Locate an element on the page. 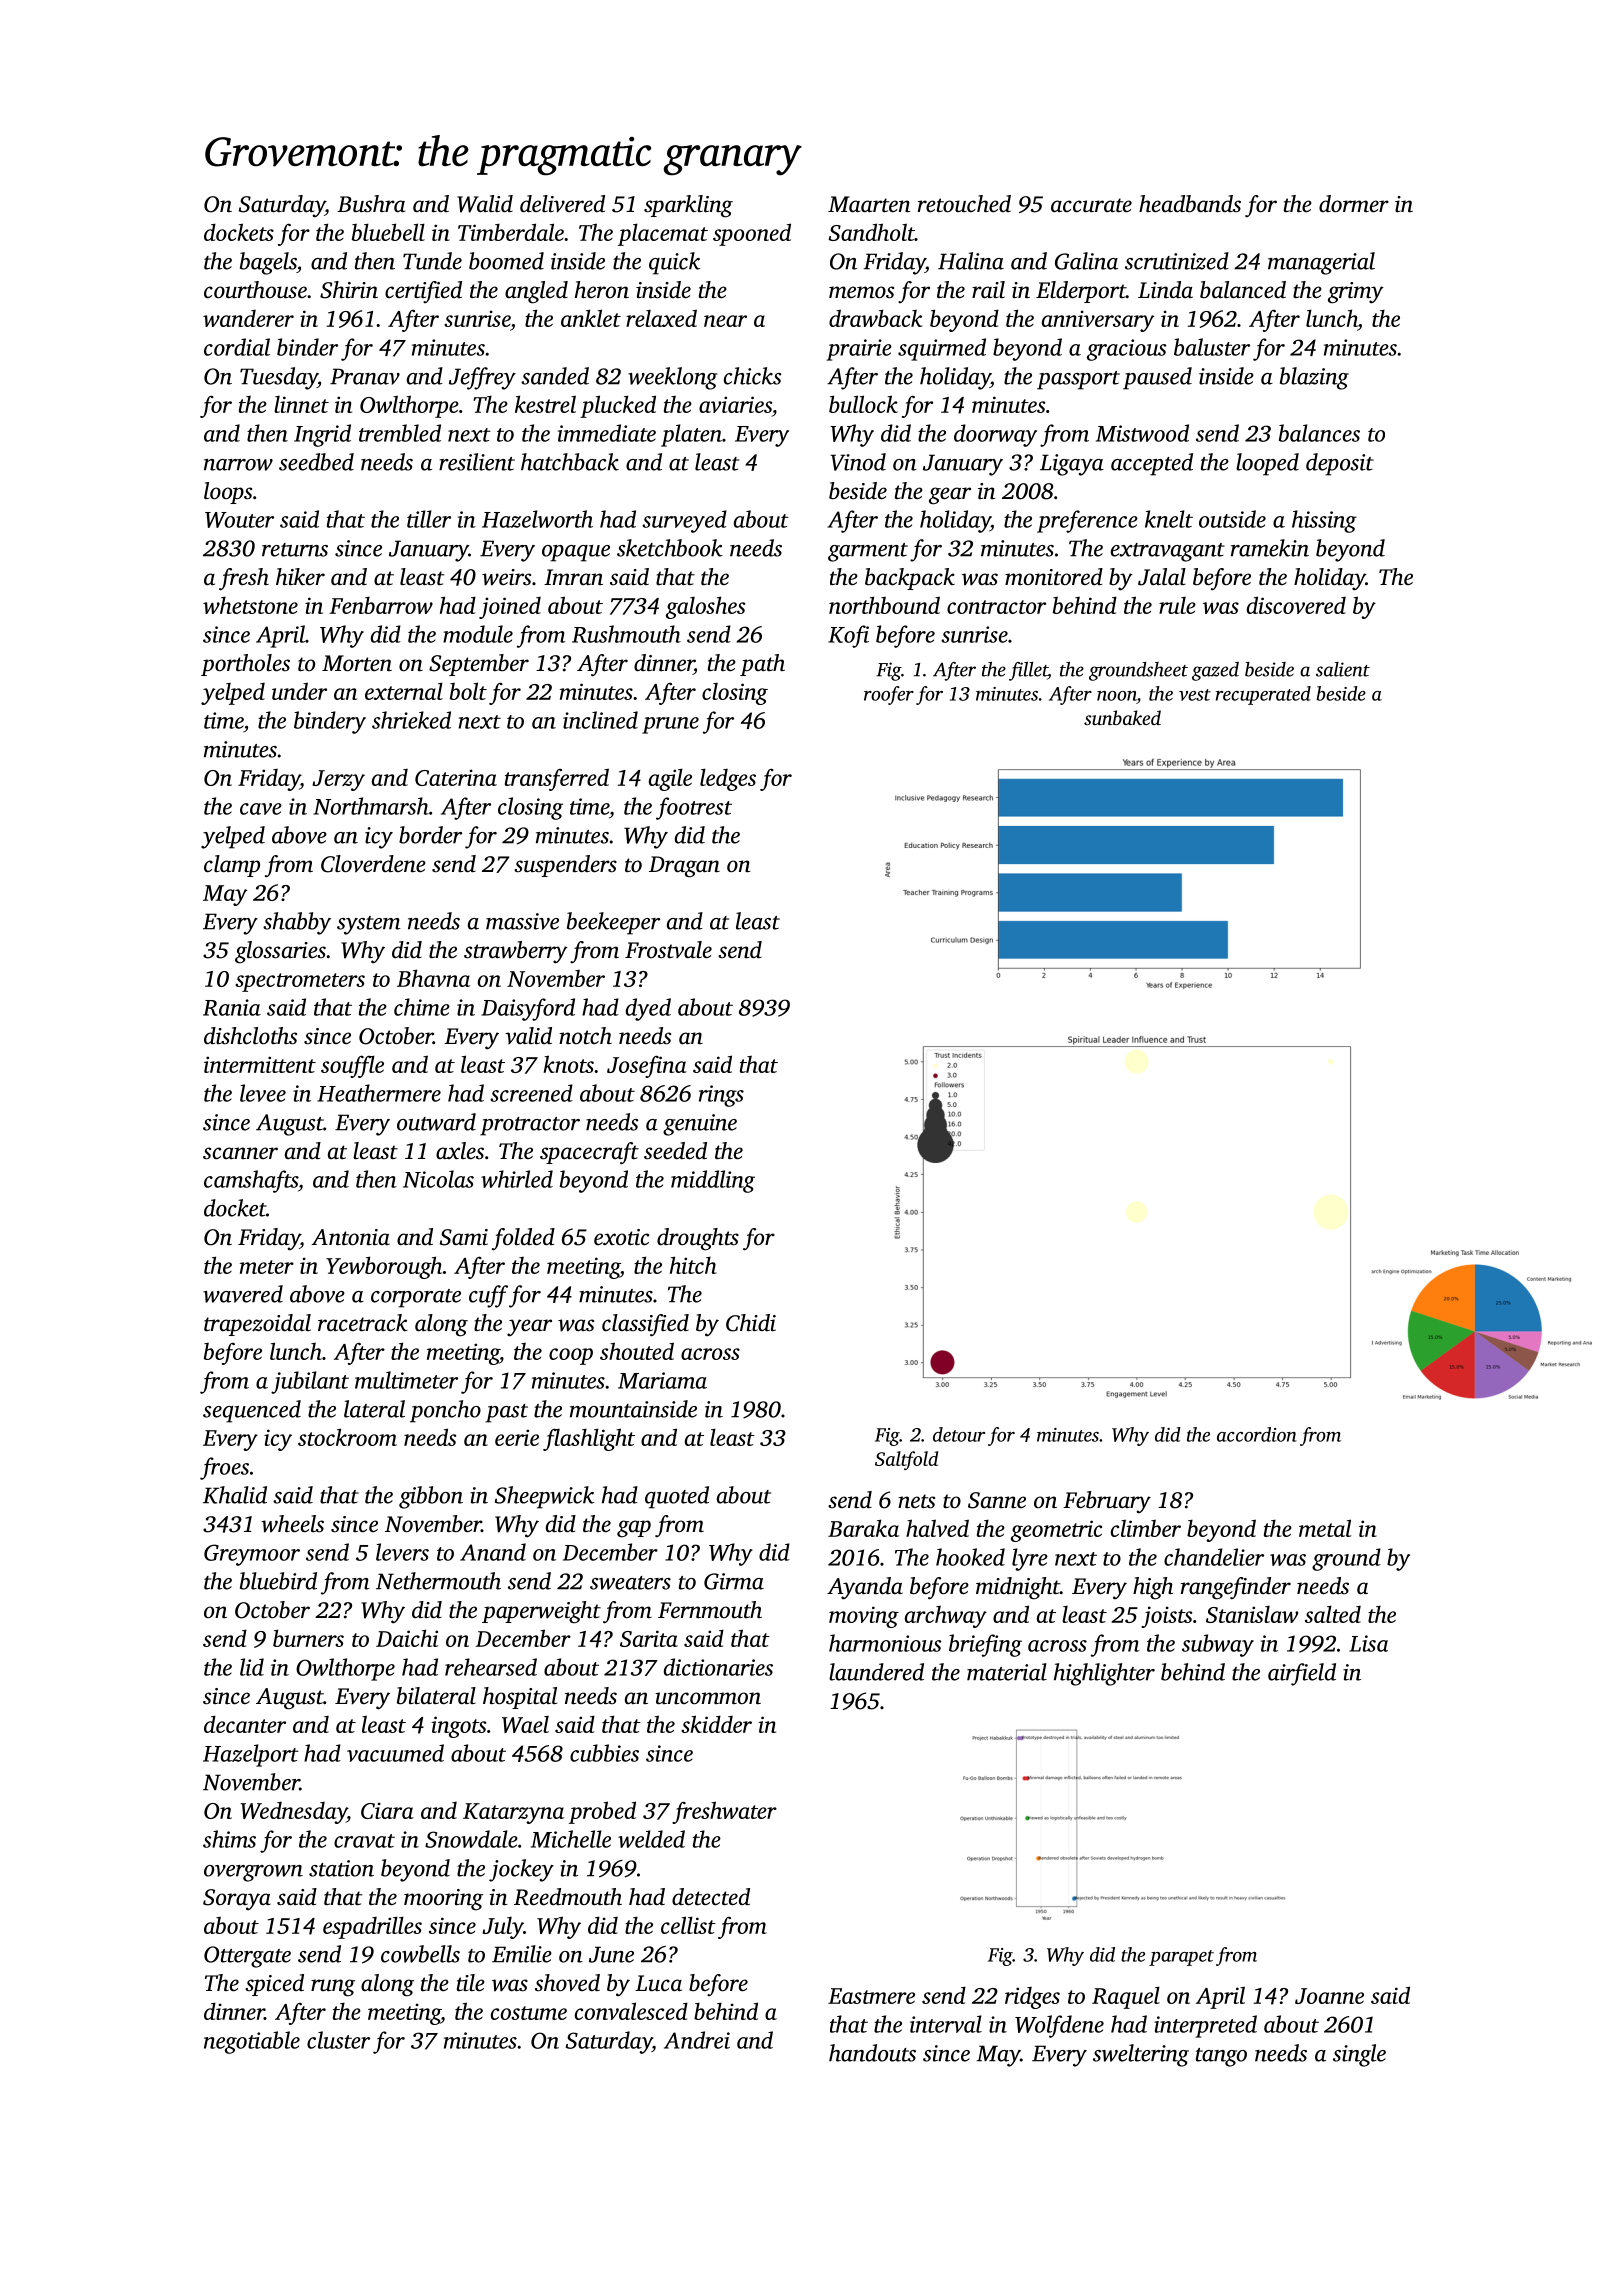  uncommon is located at coordinates (708, 1698).
